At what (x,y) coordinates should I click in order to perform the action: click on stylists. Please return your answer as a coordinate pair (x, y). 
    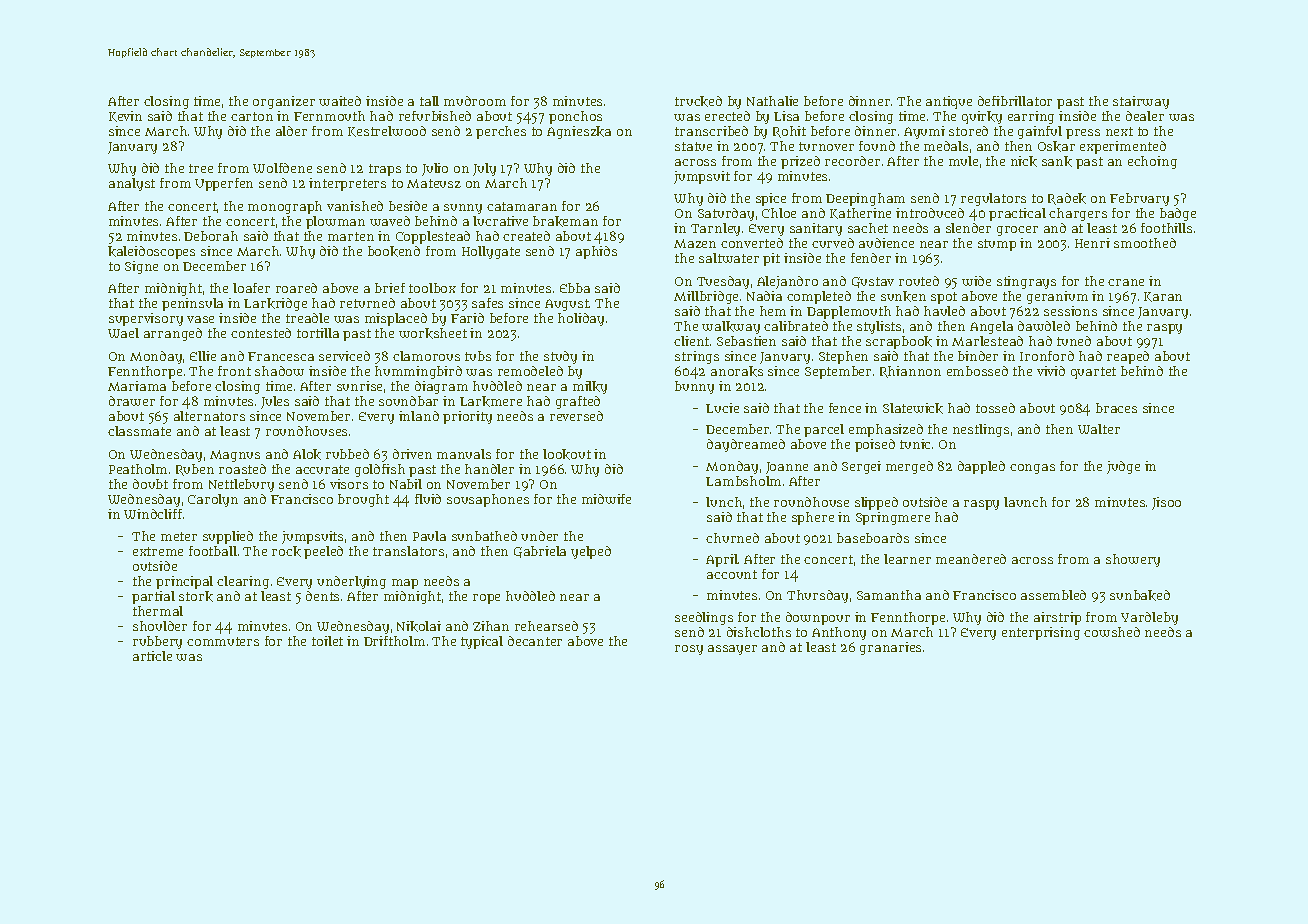
    Looking at the image, I should click on (879, 327).
